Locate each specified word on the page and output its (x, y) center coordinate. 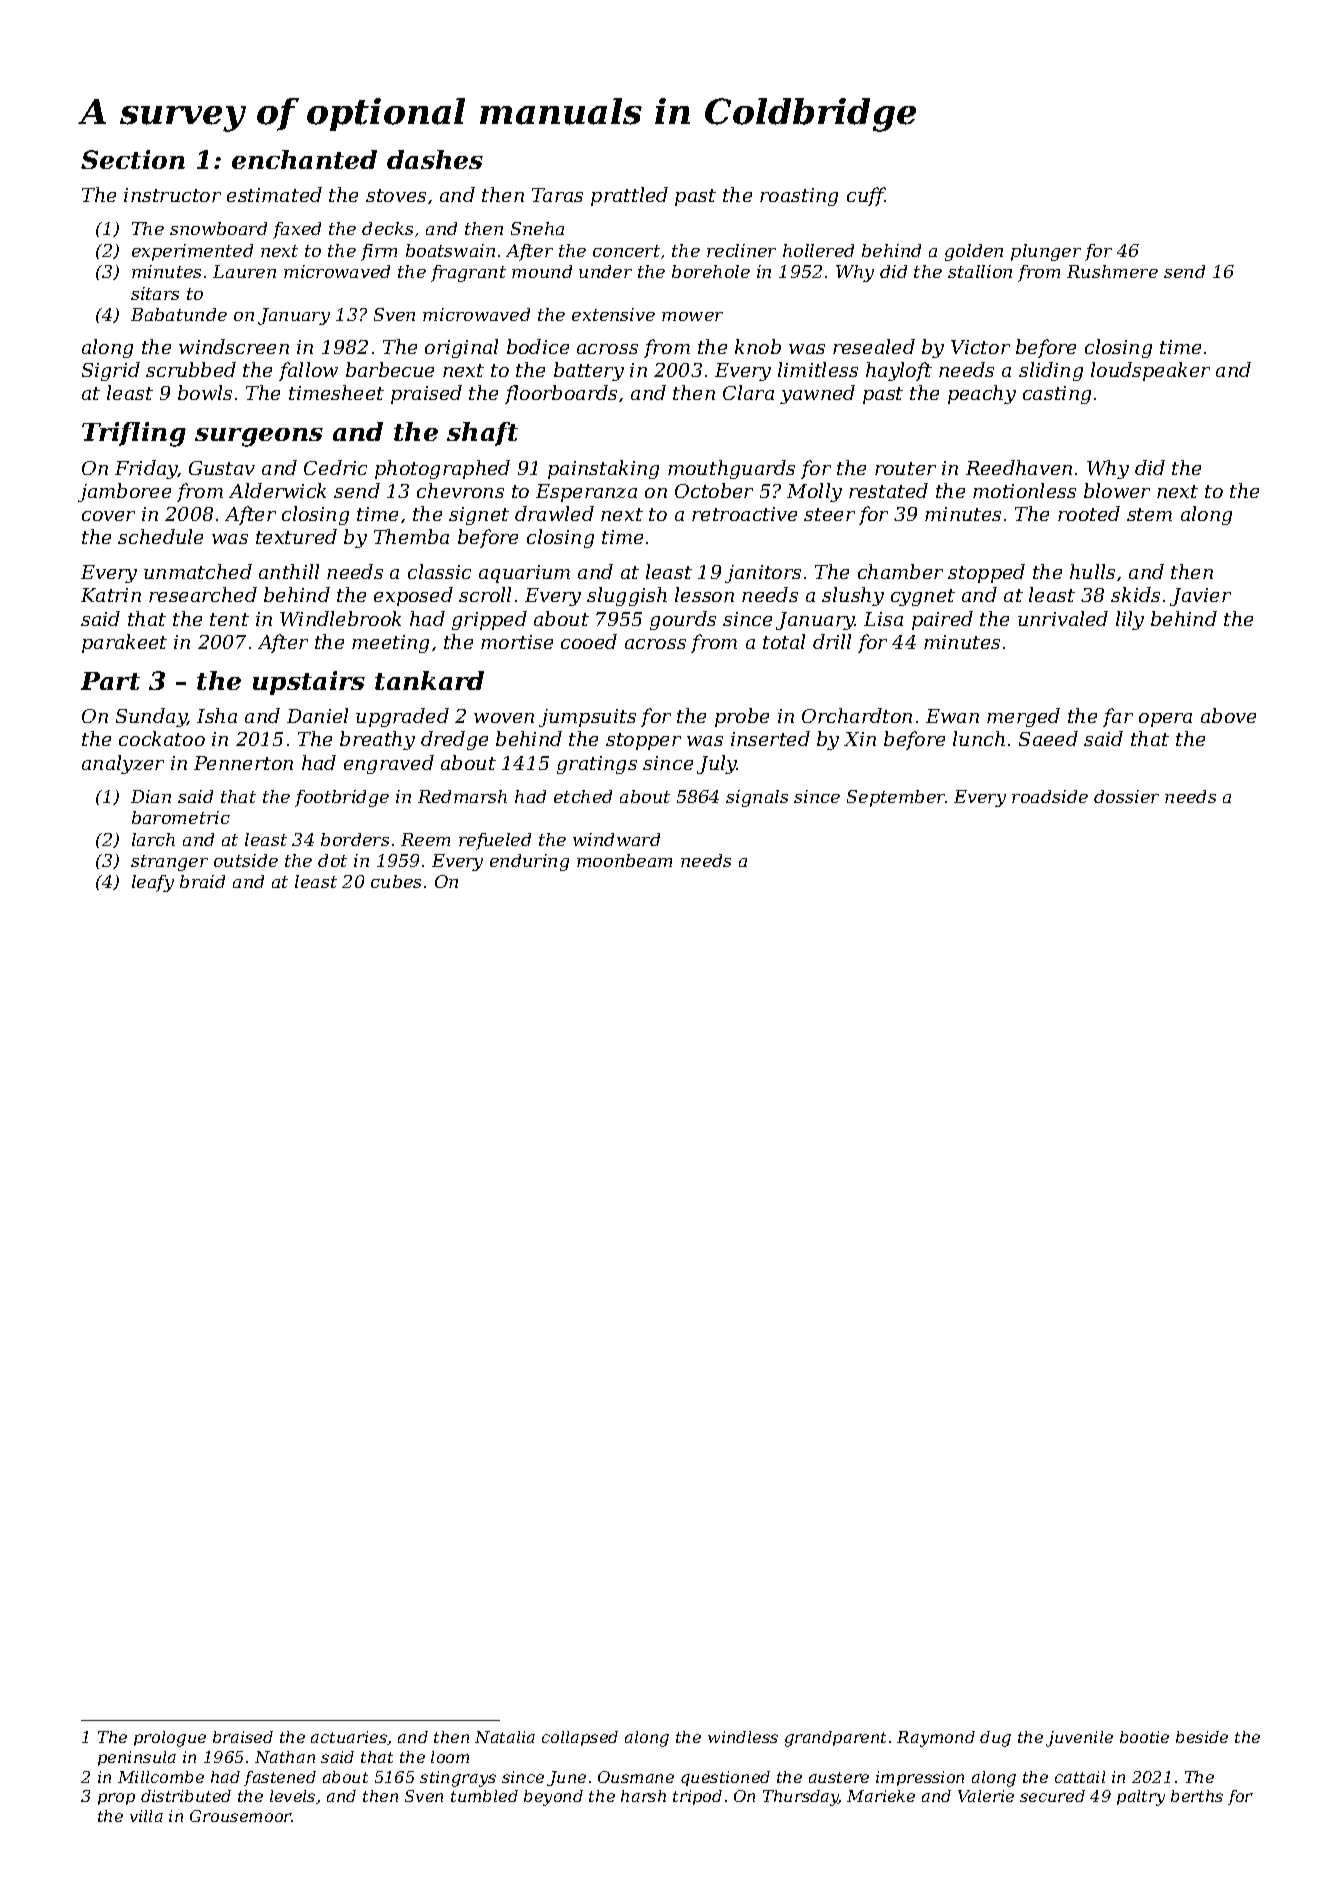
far (1118, 717)
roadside (1050, 796)
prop (116, 1799)
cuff (866, 196)
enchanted (304, 159)
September (896, 798)
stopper (643, 741)
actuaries (349, 1737)
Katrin (111, 595)
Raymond (936, 1739)
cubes (396, 881)
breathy (377, 740)
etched (583, 796)
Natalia (505, 1737)
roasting (799, 197)
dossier (1126, 796)
